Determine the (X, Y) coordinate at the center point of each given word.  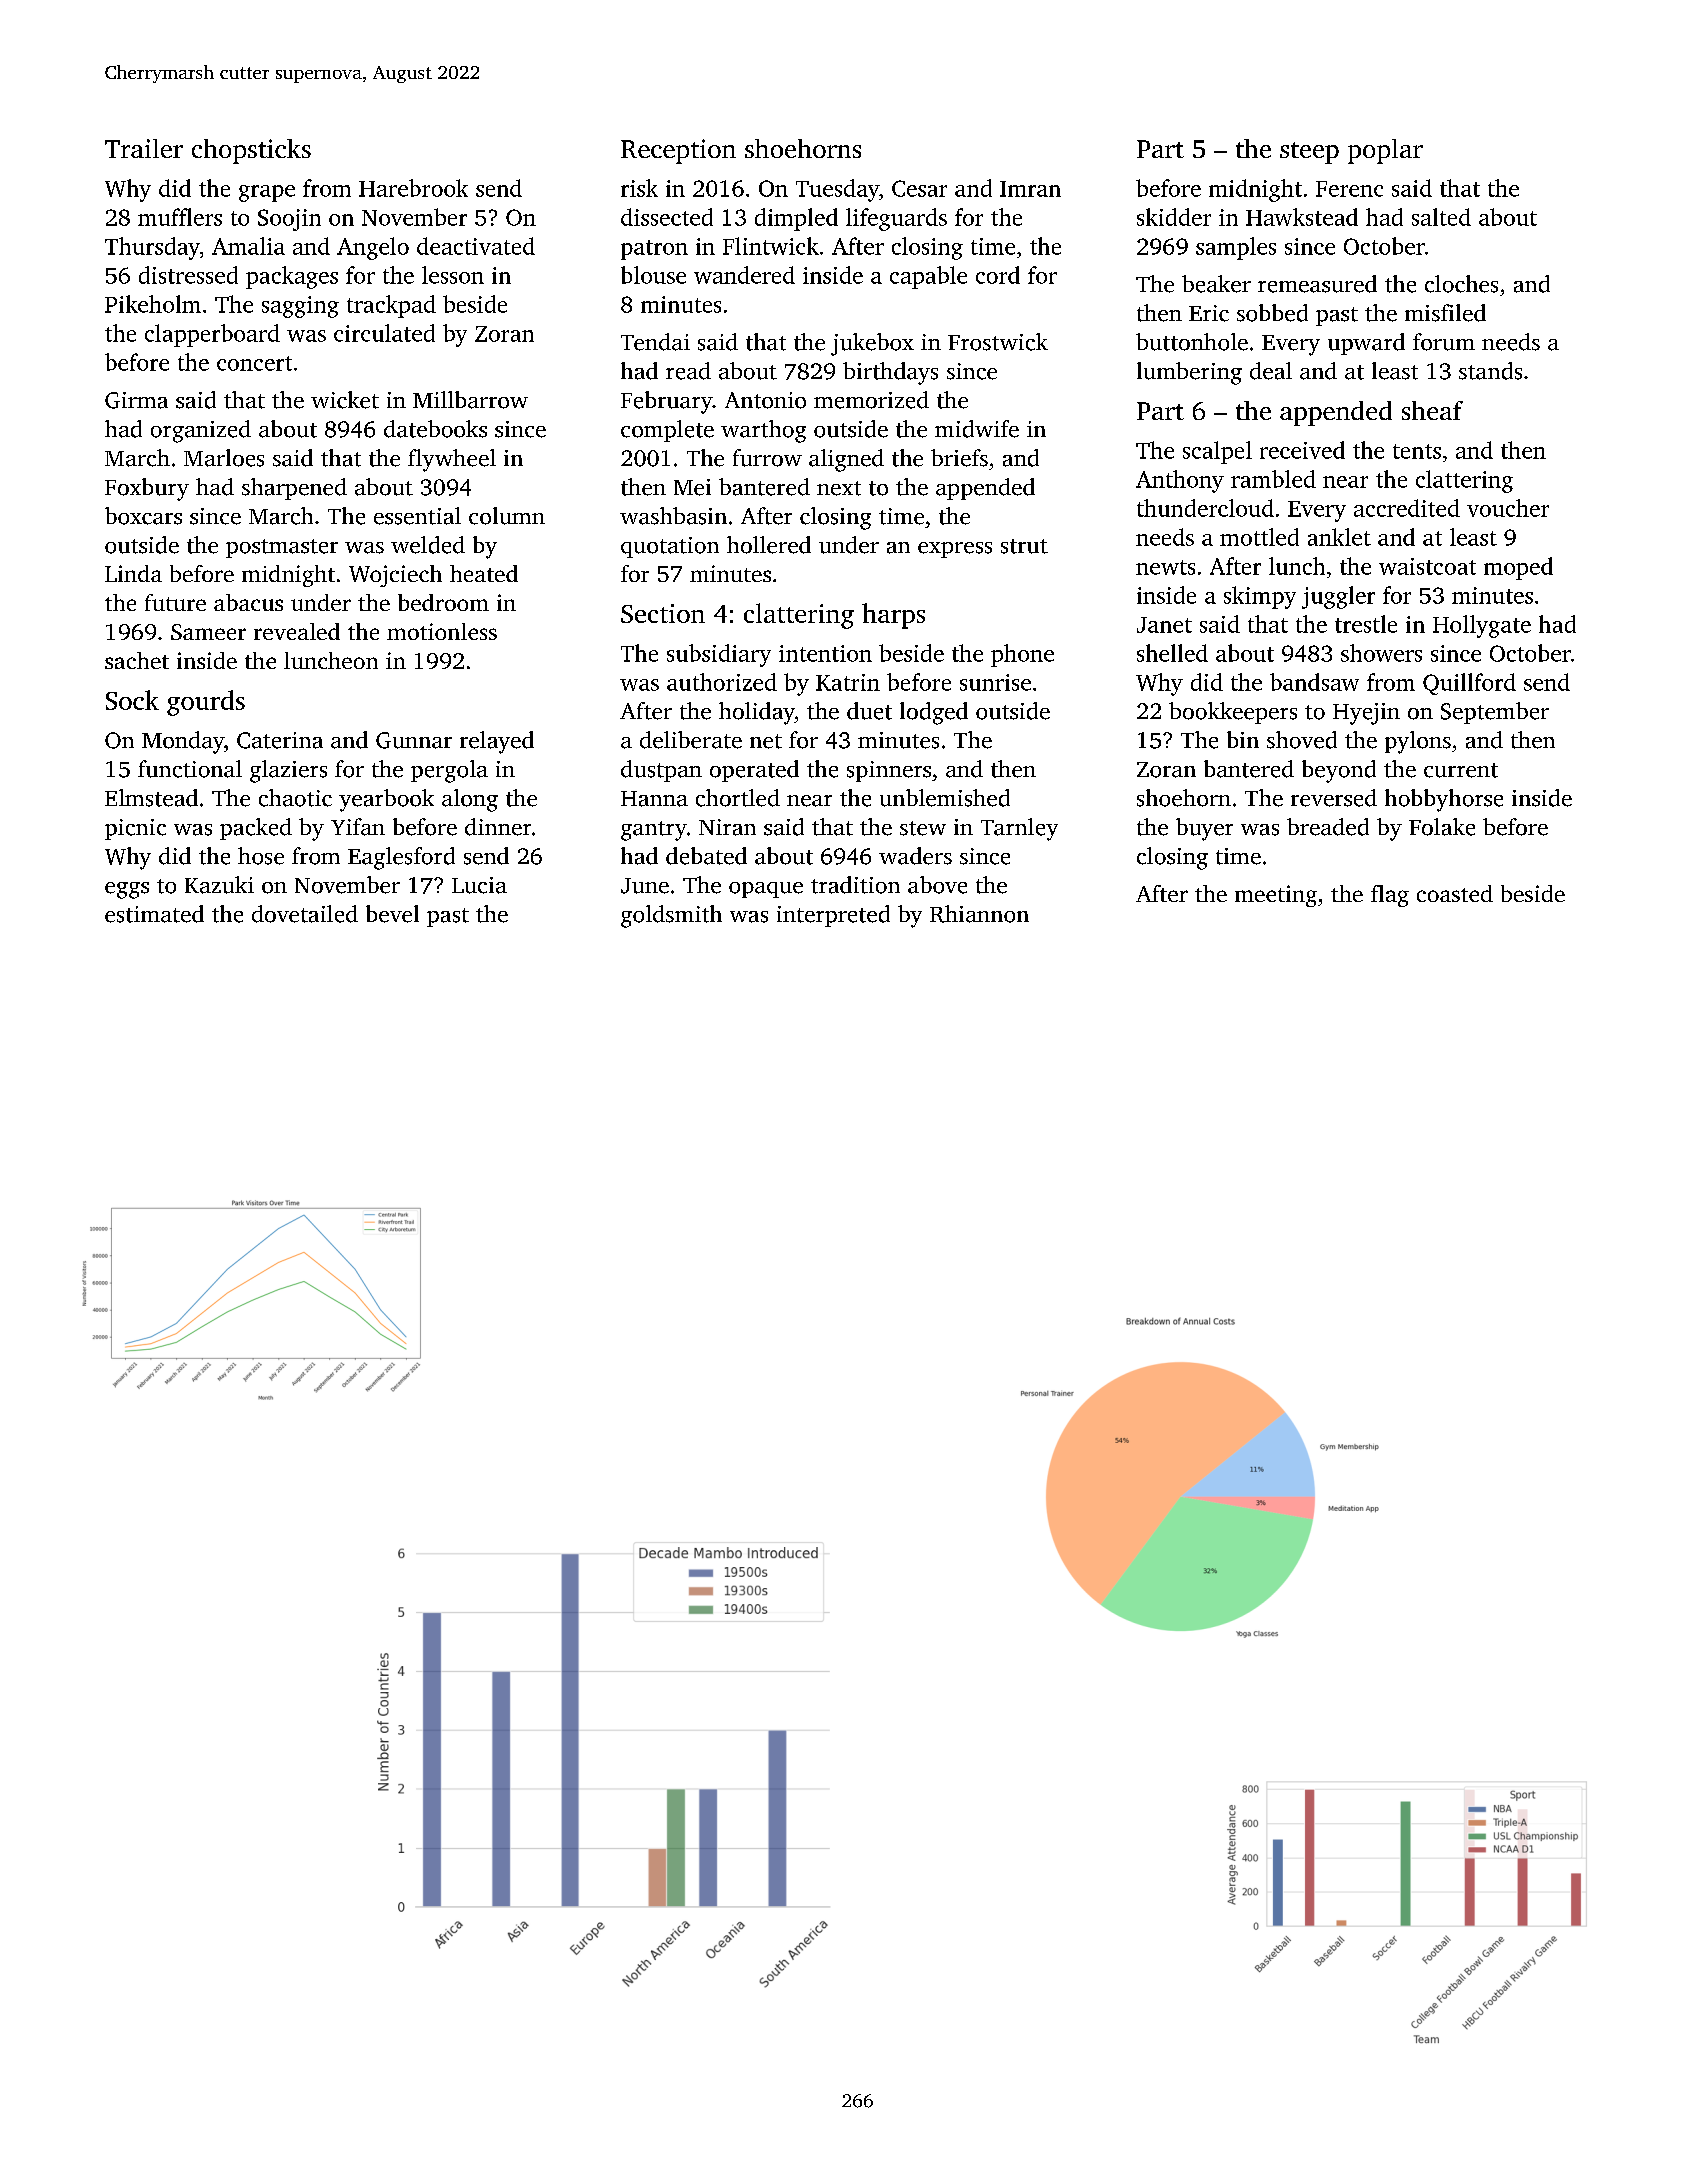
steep (1309, 153)
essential (417, 516)
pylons (1418, 742)
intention (825, 653)
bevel (392, 914)
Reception (678, 151)
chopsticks (251, 151)
